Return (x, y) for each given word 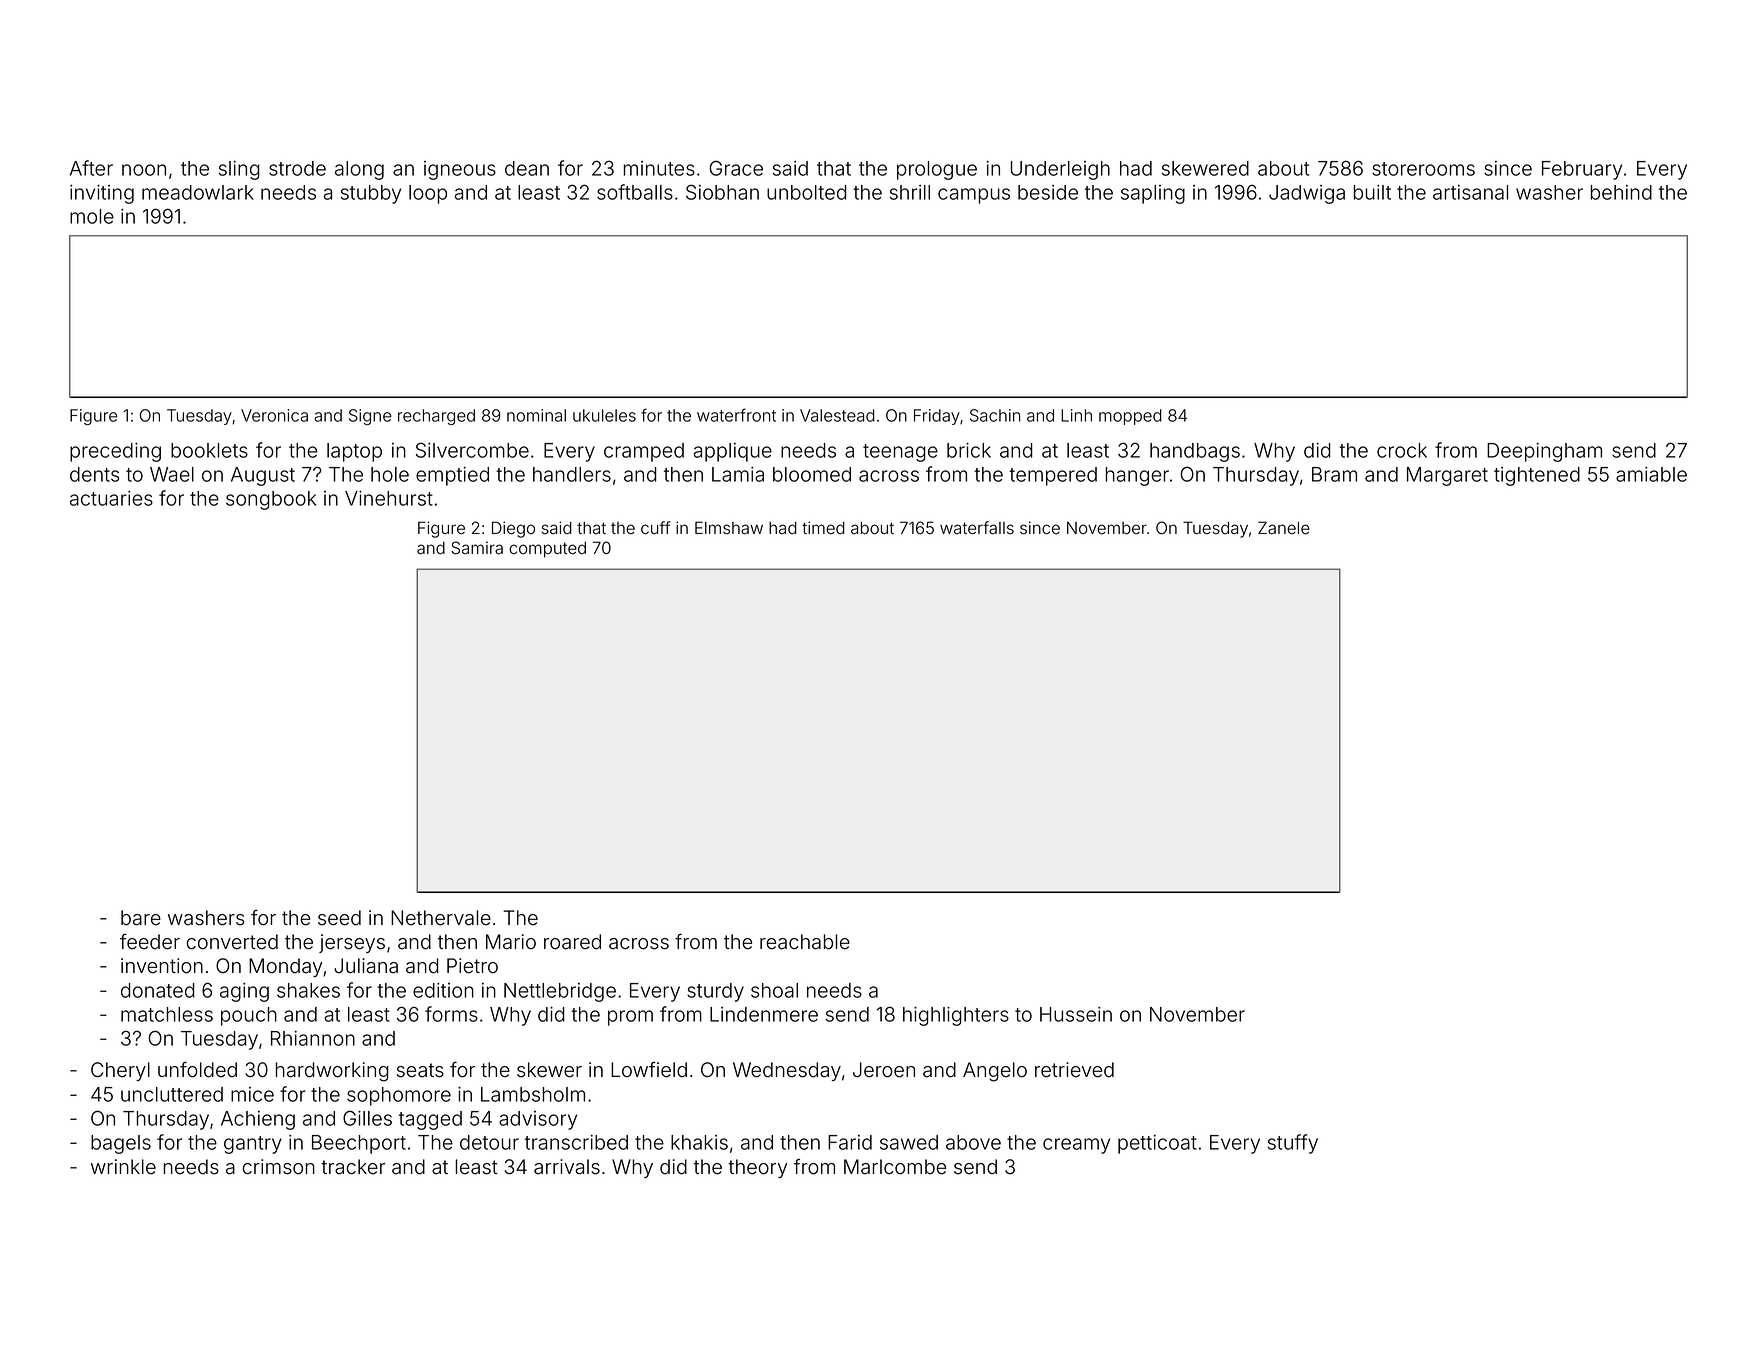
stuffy (1293, 1144)
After (91, 168)
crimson (278, 1167)
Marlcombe (895, 1167)
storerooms (1423, 169)
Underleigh (1060, 170)
